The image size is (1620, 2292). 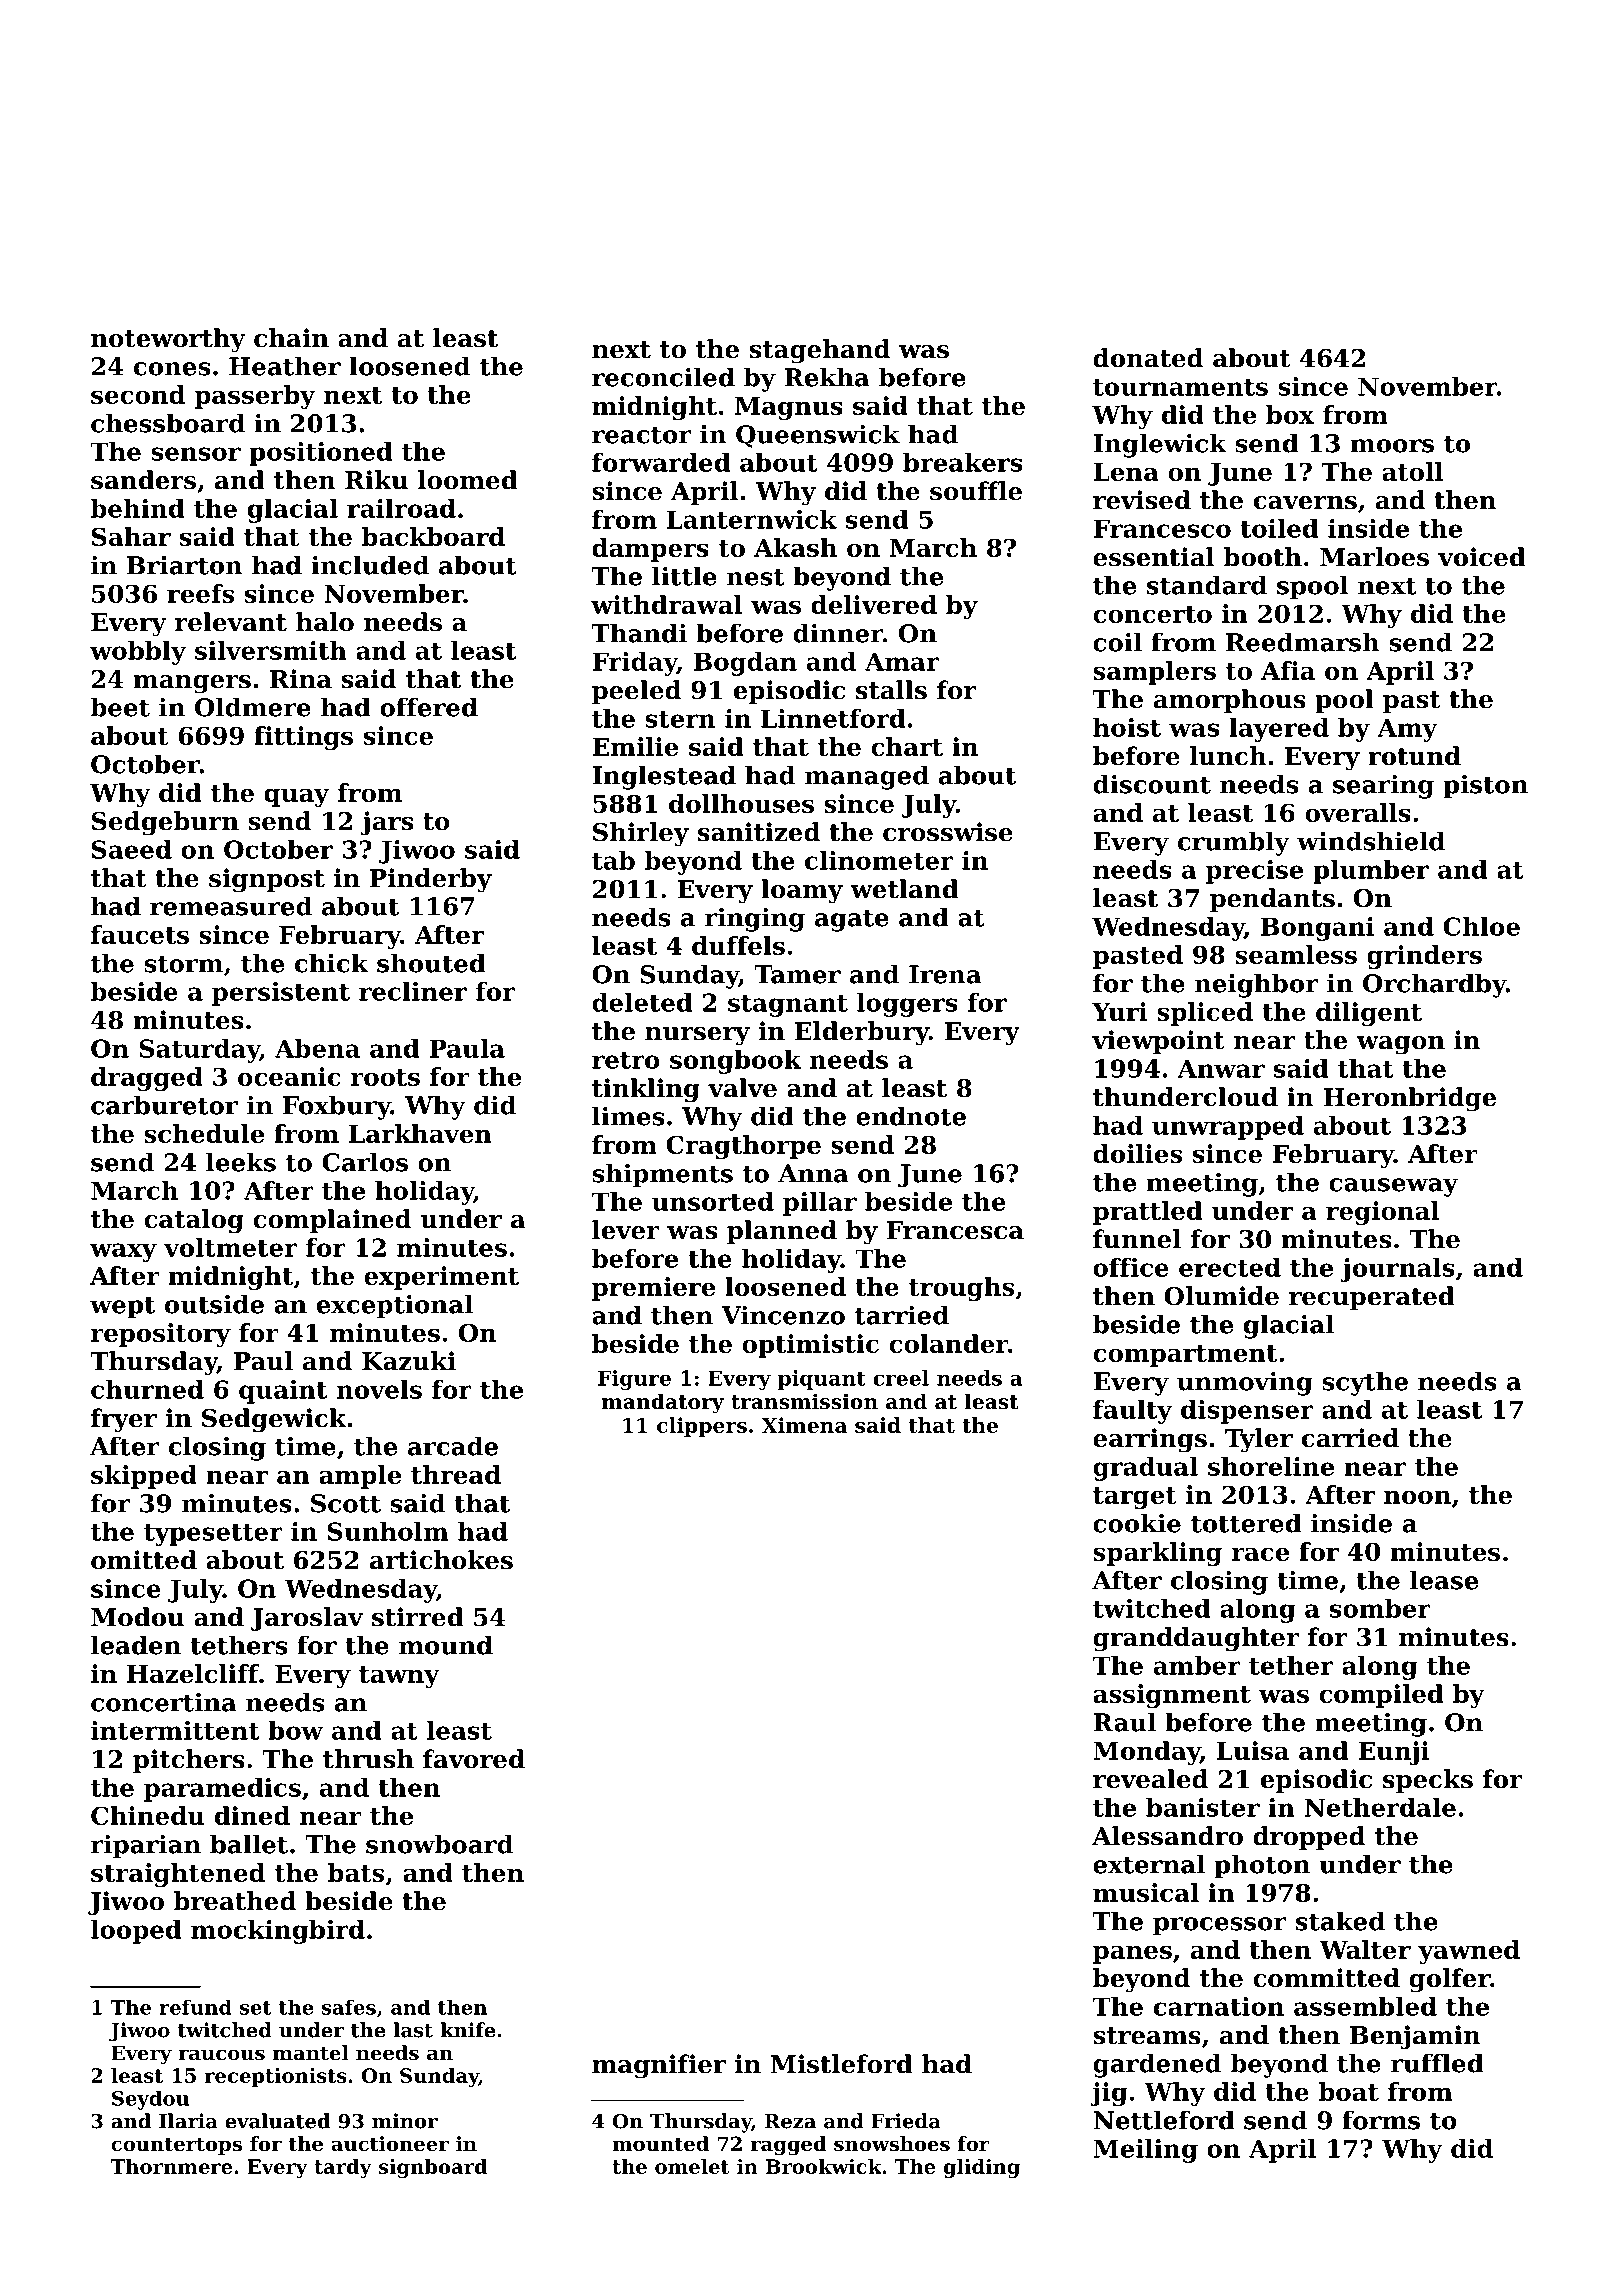 What do you see at coordinates (192, 684) in the document?
I see `mangers` at bounding box center [192, 684].
